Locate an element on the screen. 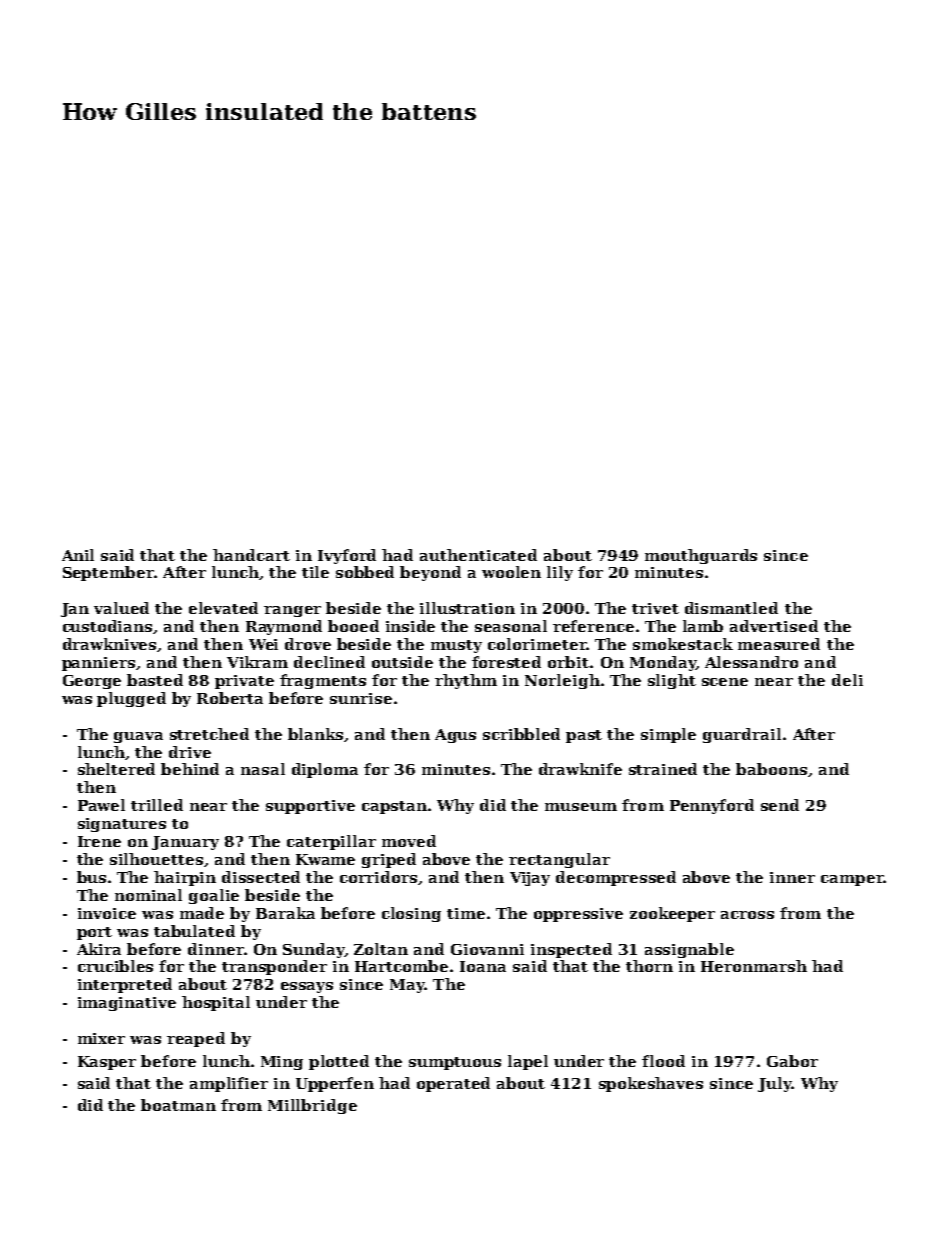  Heronmarsh is located at coordinates (754, 966).
